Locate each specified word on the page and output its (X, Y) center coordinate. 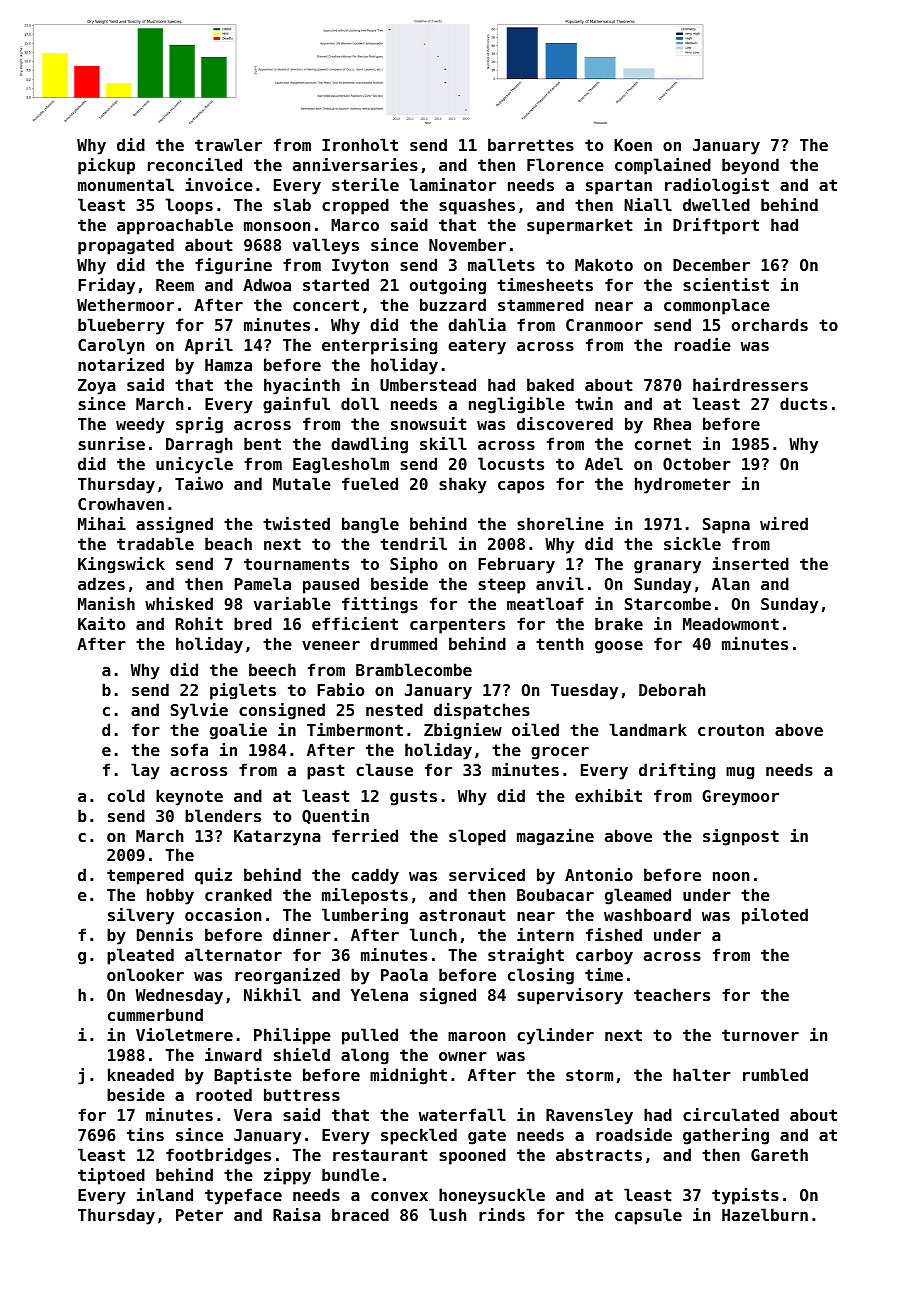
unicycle (194, 465)
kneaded (141, 1074)
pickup (106, 166)
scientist (726, 284)
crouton (731, 730)
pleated (140, 956)
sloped (477, 837)
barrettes (531, 144)
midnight (408, 1076)
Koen (633, 145)
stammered (541, 304)
